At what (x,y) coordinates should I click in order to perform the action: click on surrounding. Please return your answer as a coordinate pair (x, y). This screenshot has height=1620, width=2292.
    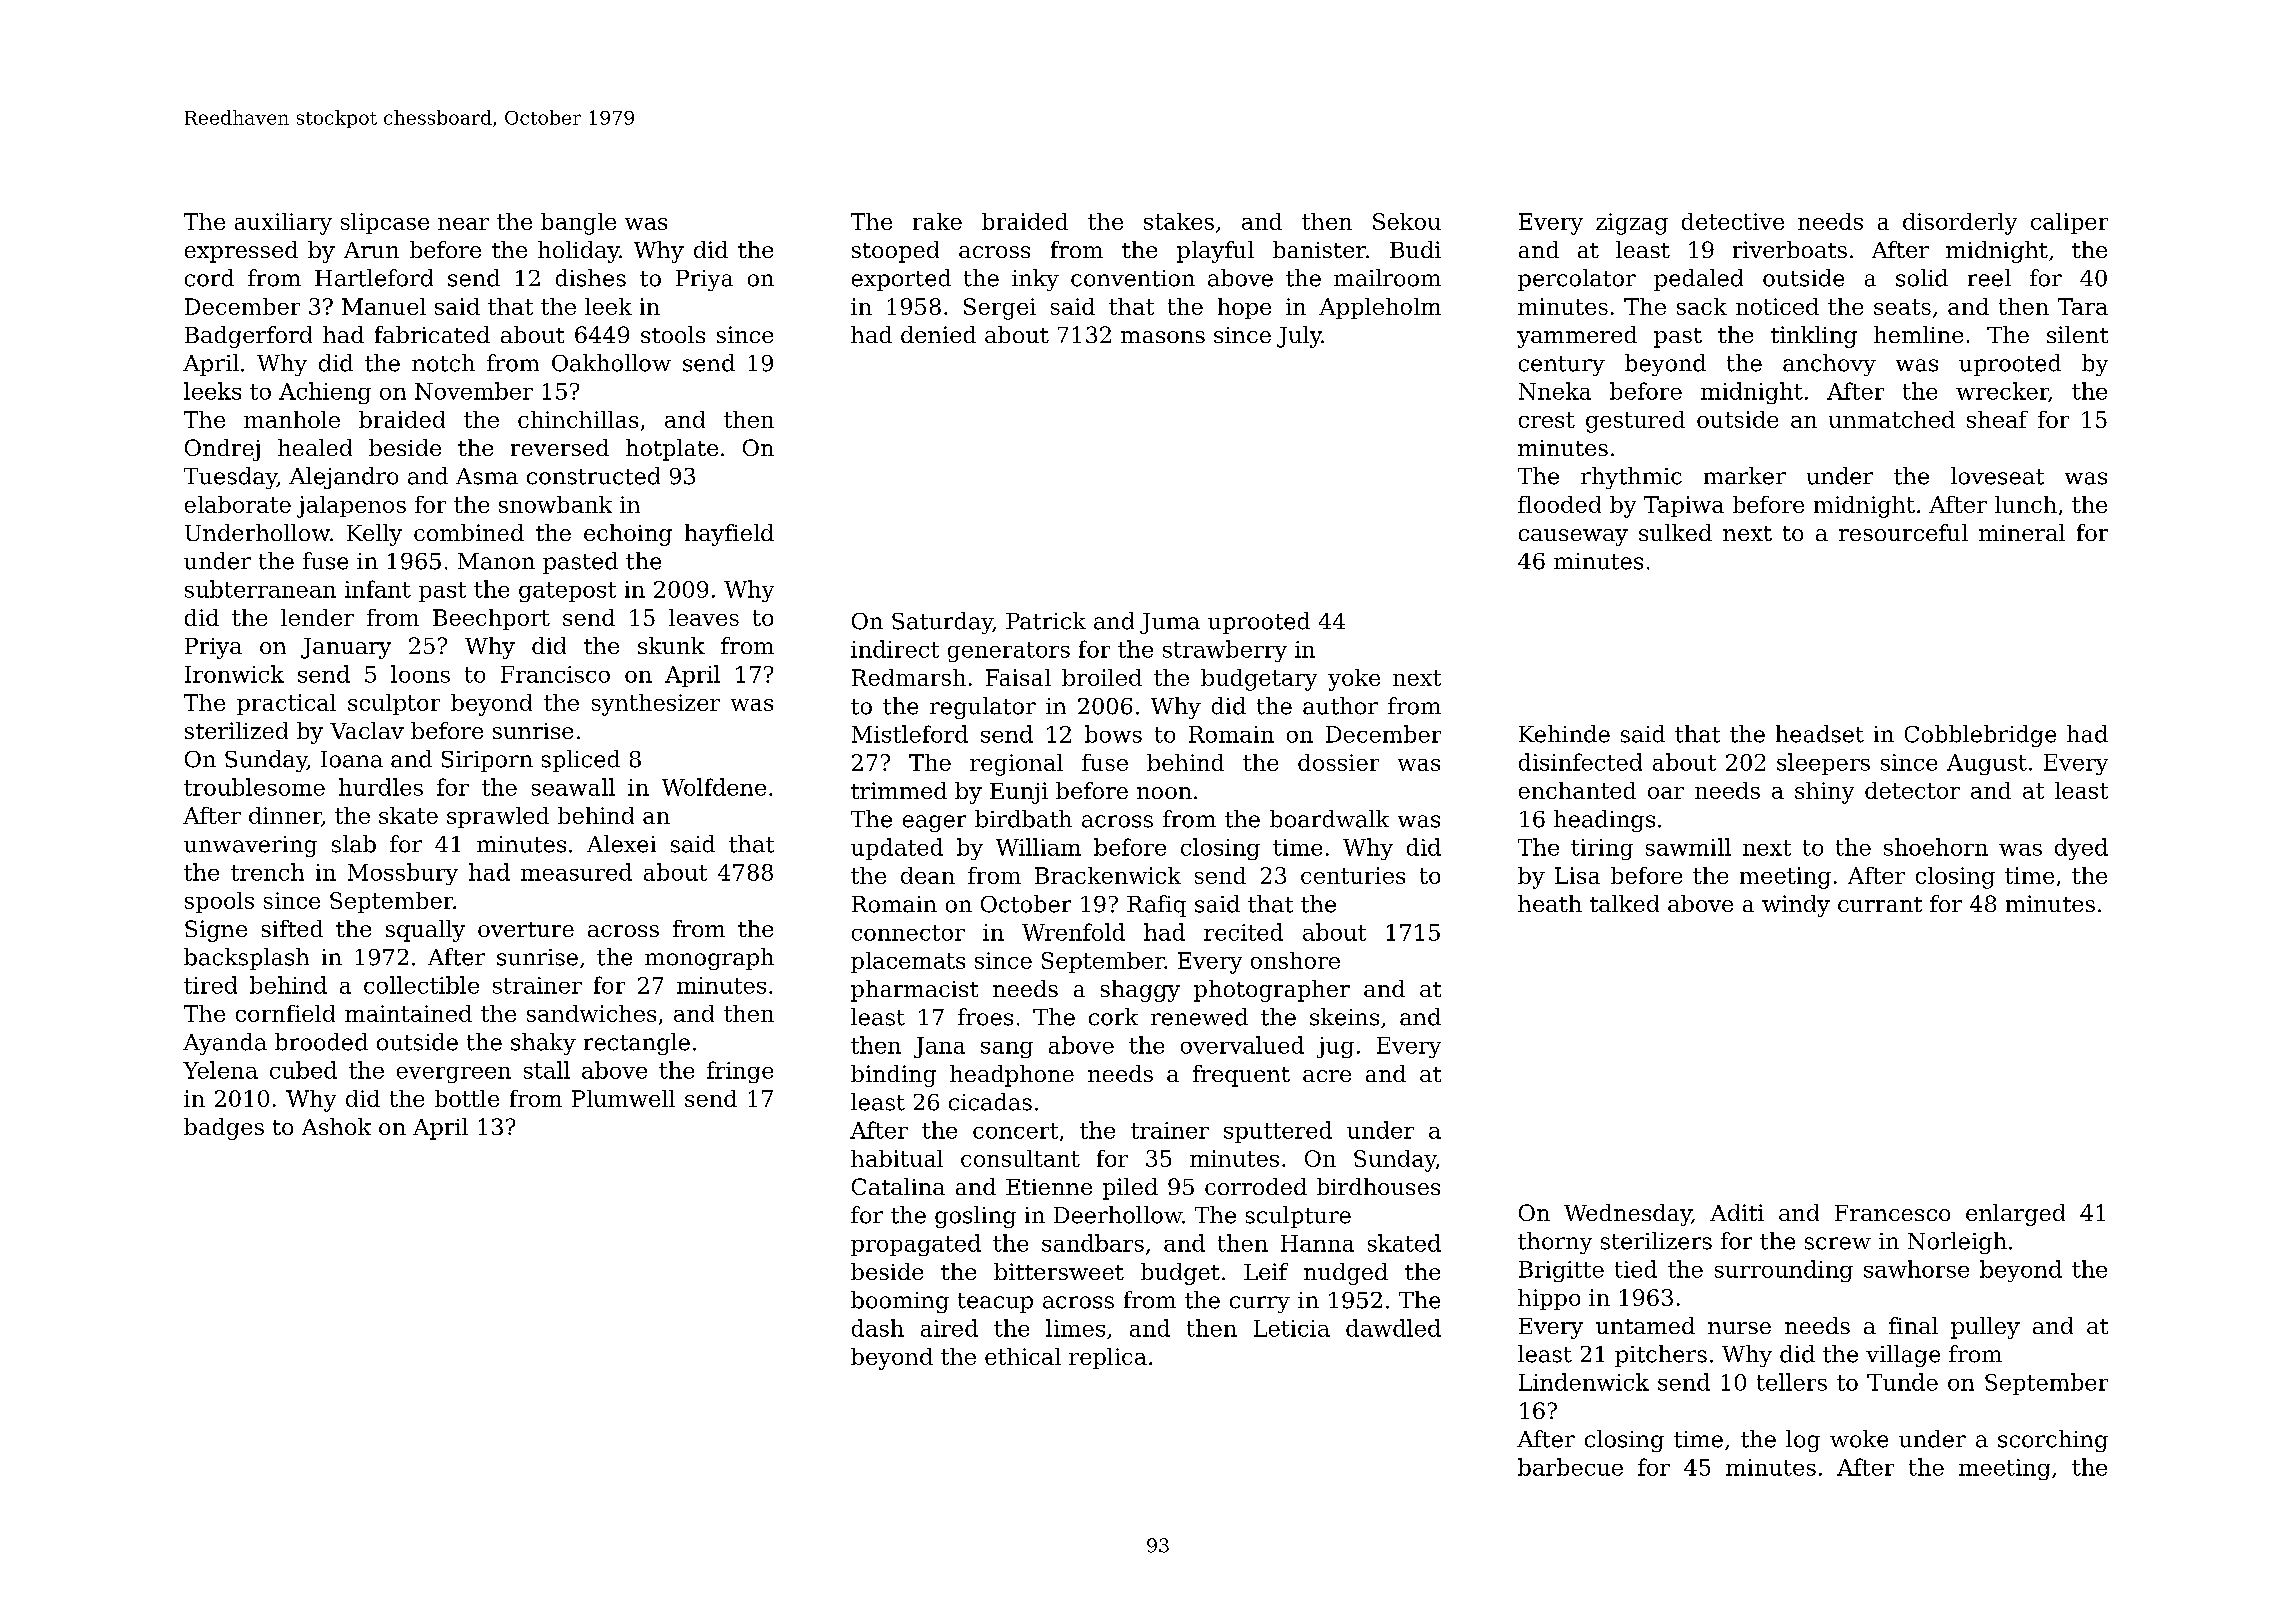
    Looking at the image, I should click on (1784, 1271).
